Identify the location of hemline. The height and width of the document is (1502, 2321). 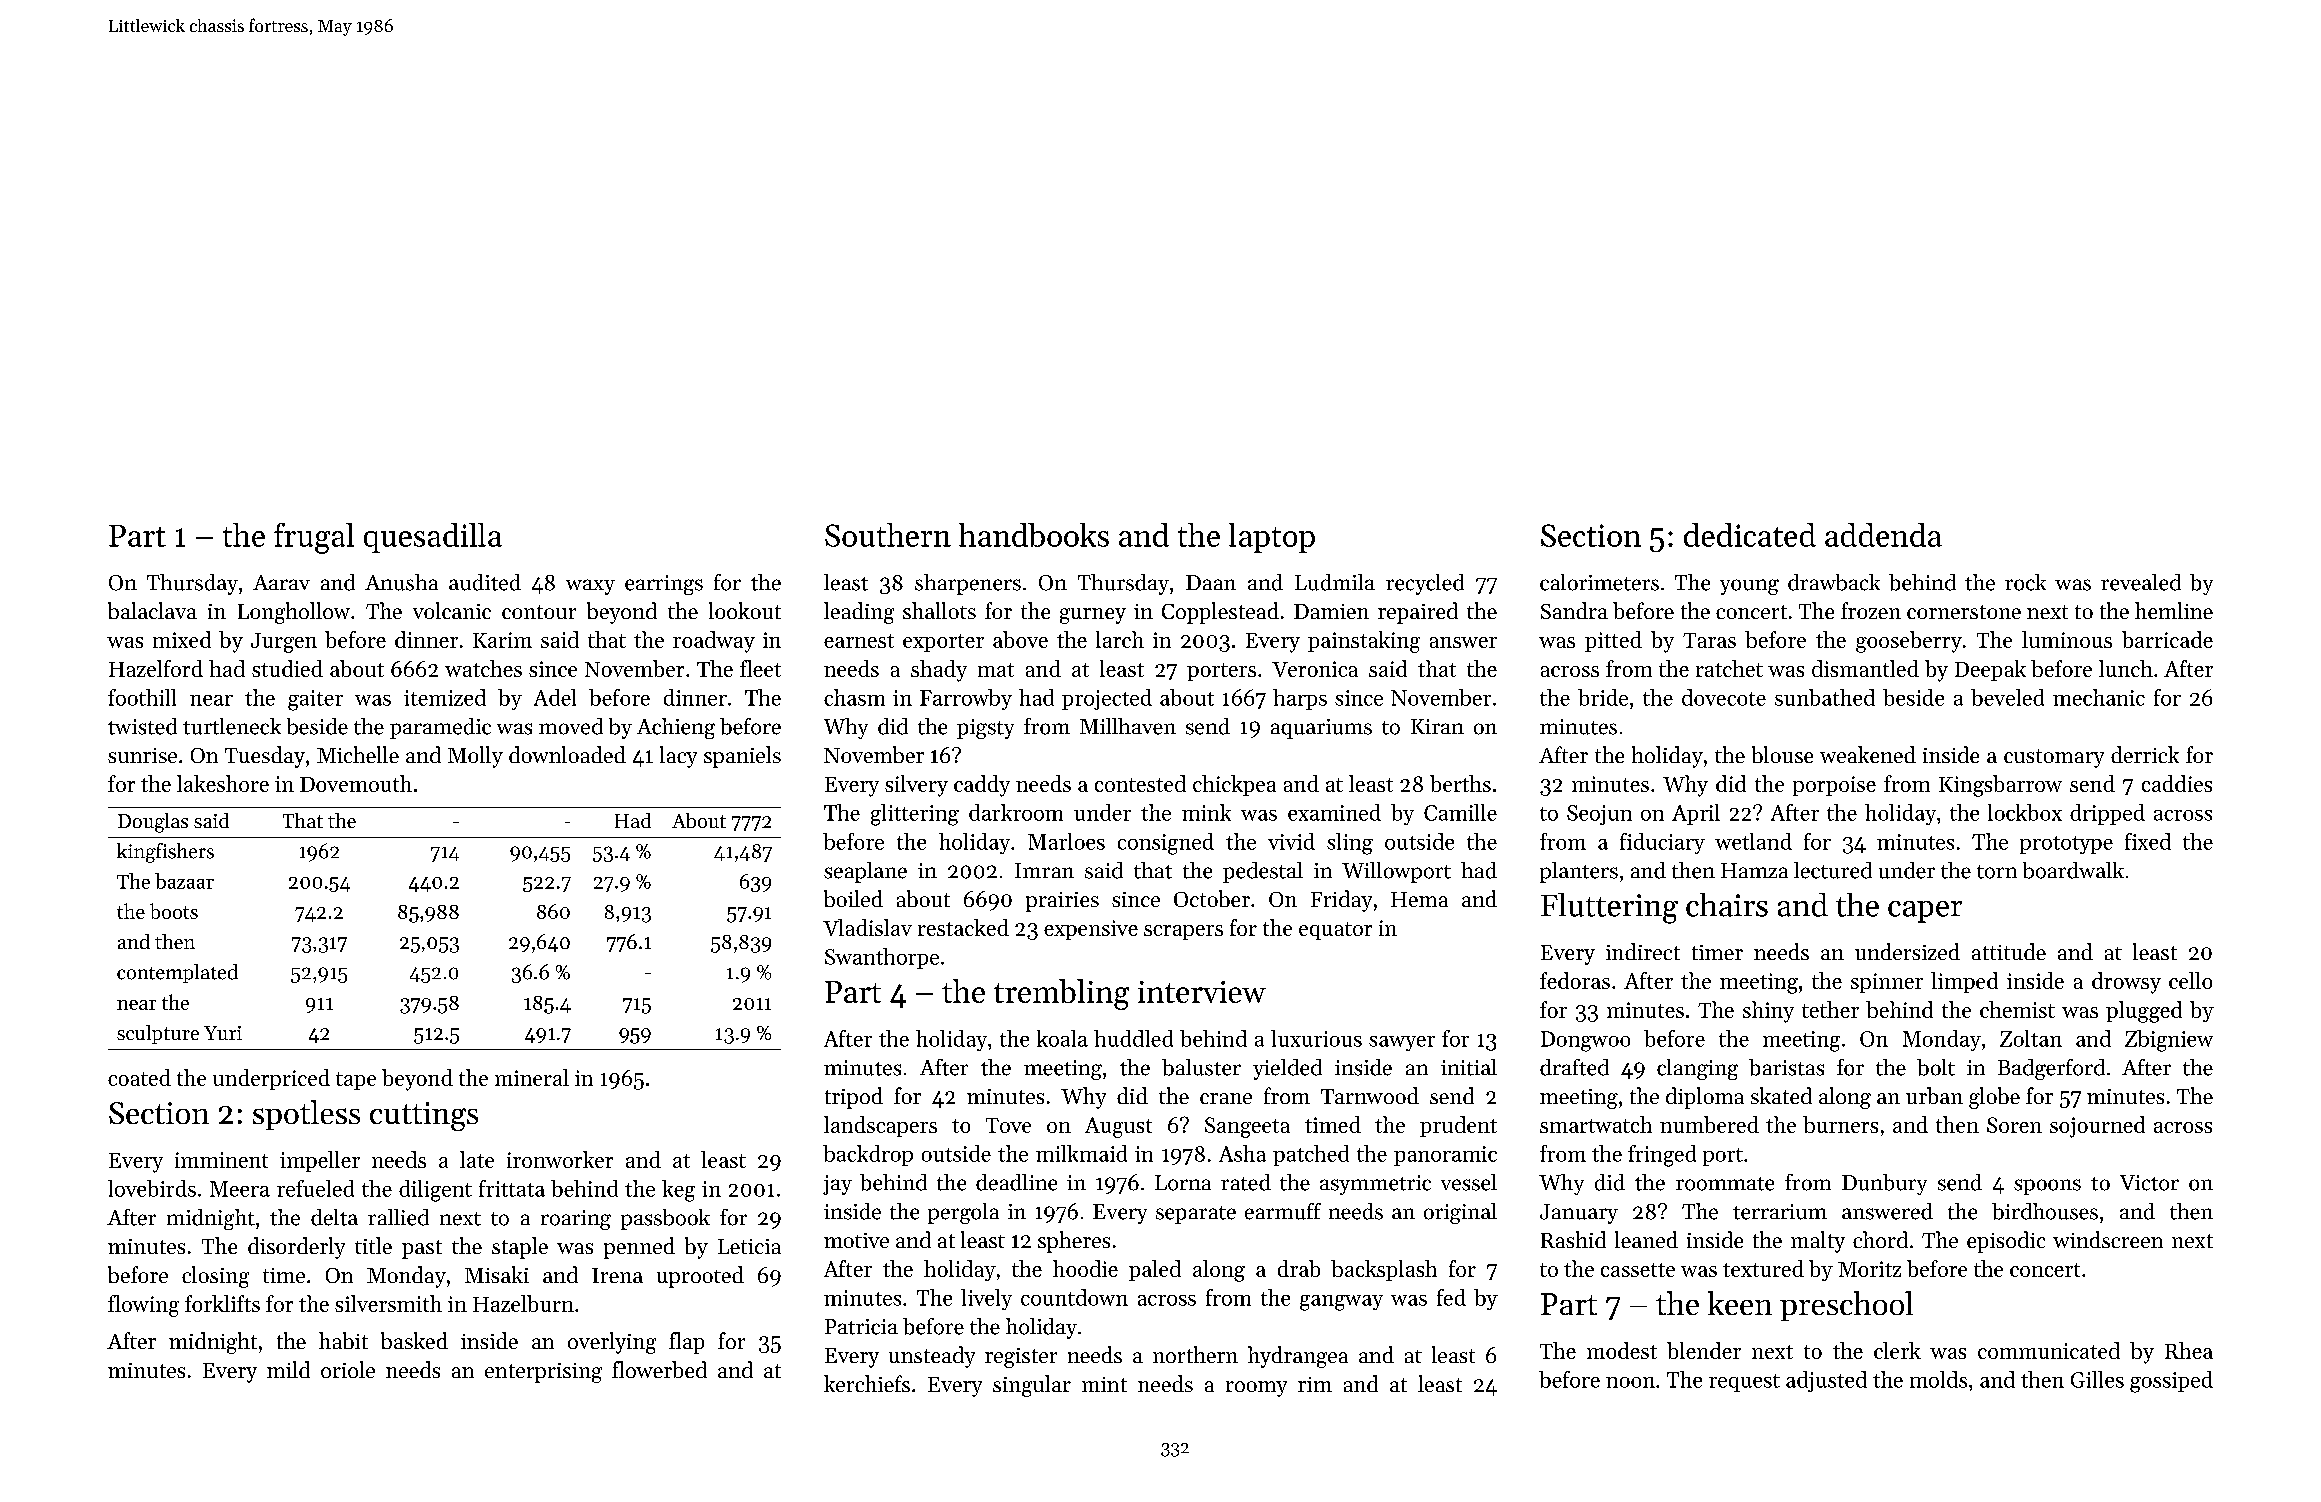
(2174, 610).
